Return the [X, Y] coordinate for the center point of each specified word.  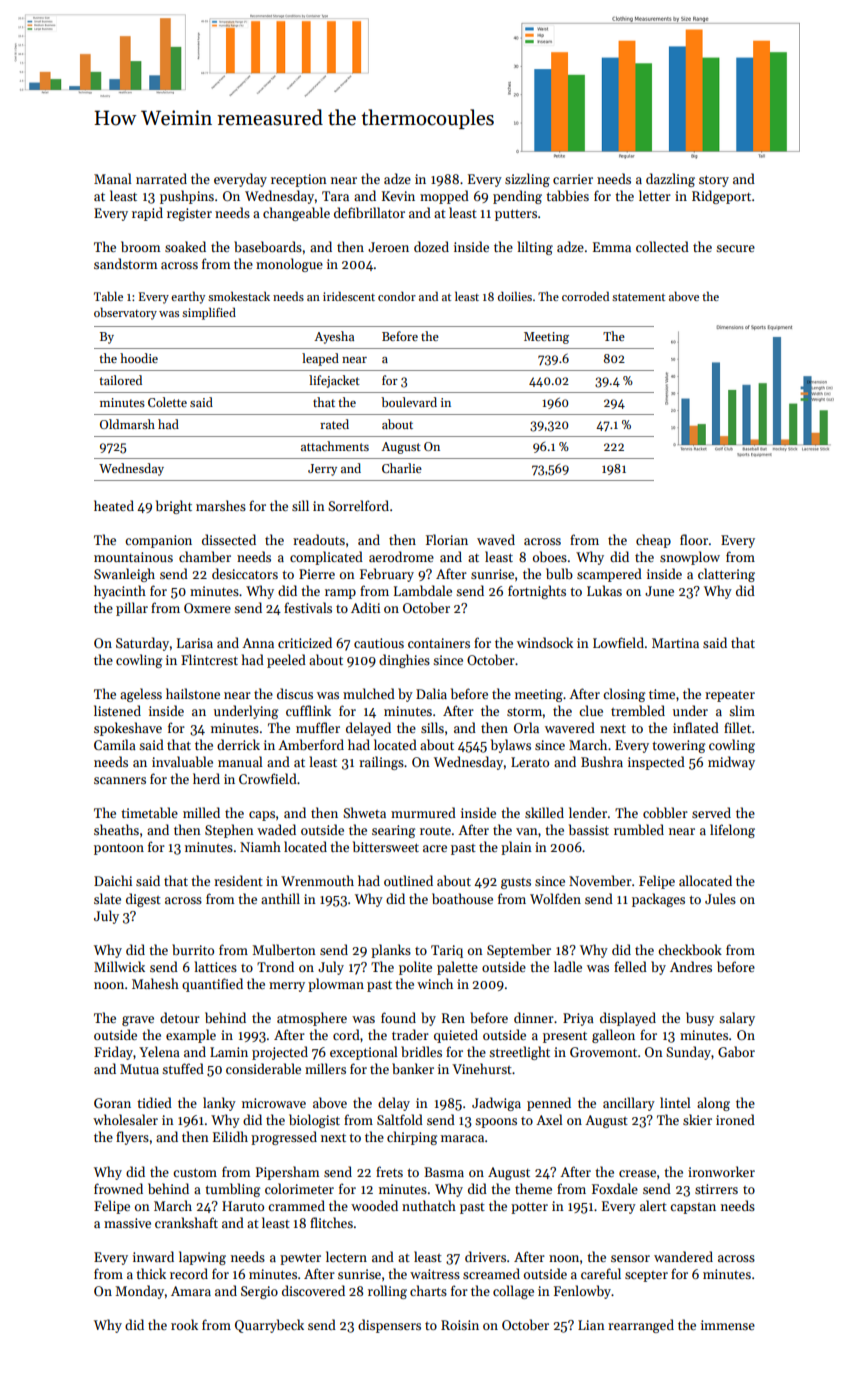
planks [391, 951]
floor [694, 539]
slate [107, 898]
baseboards [268, 246]
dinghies [404, 661]
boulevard [409, 402]
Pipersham [287, 1173]
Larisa [195, 643]
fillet [737, 727]
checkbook [690, 949]
